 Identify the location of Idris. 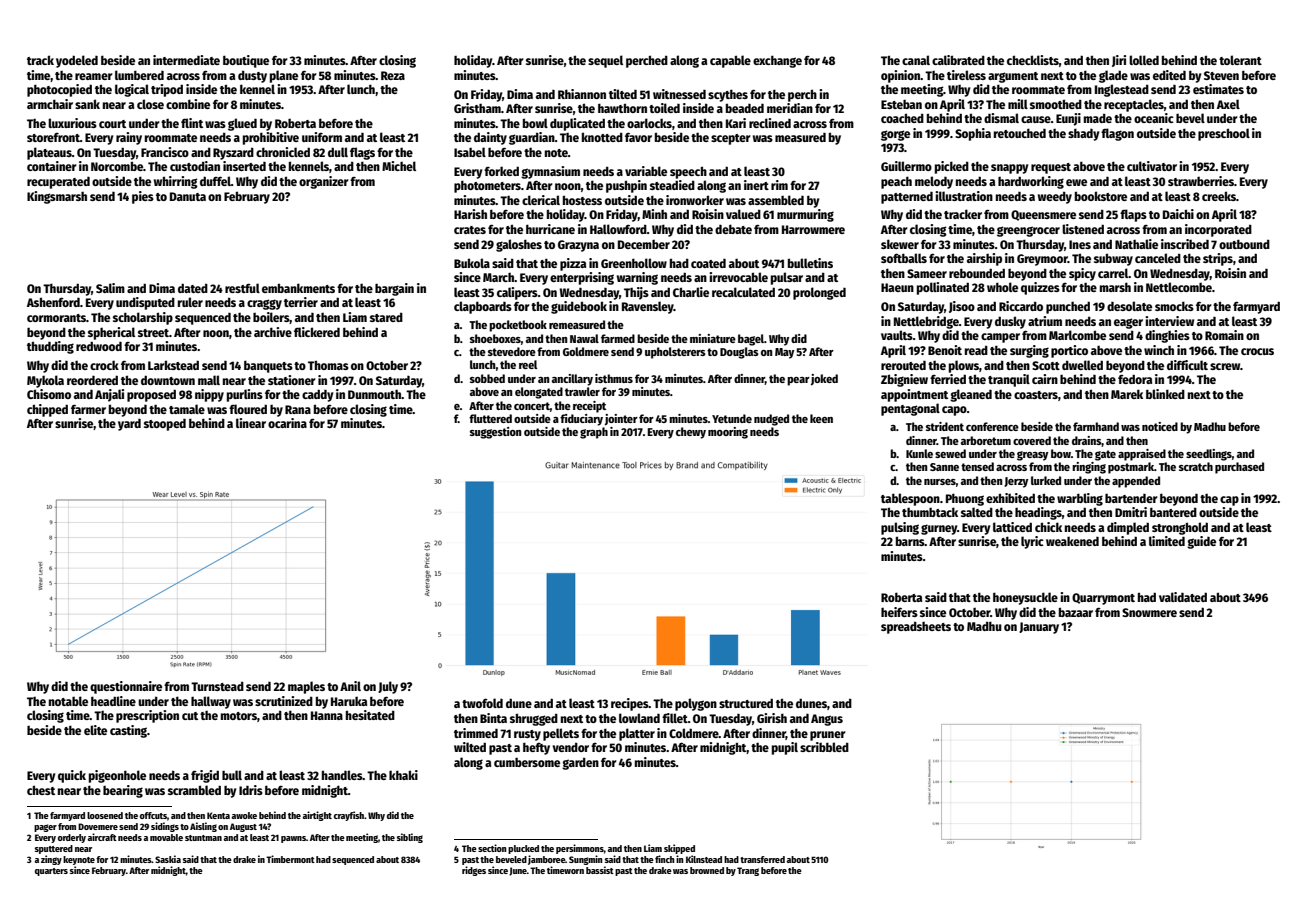
(251, 790).
